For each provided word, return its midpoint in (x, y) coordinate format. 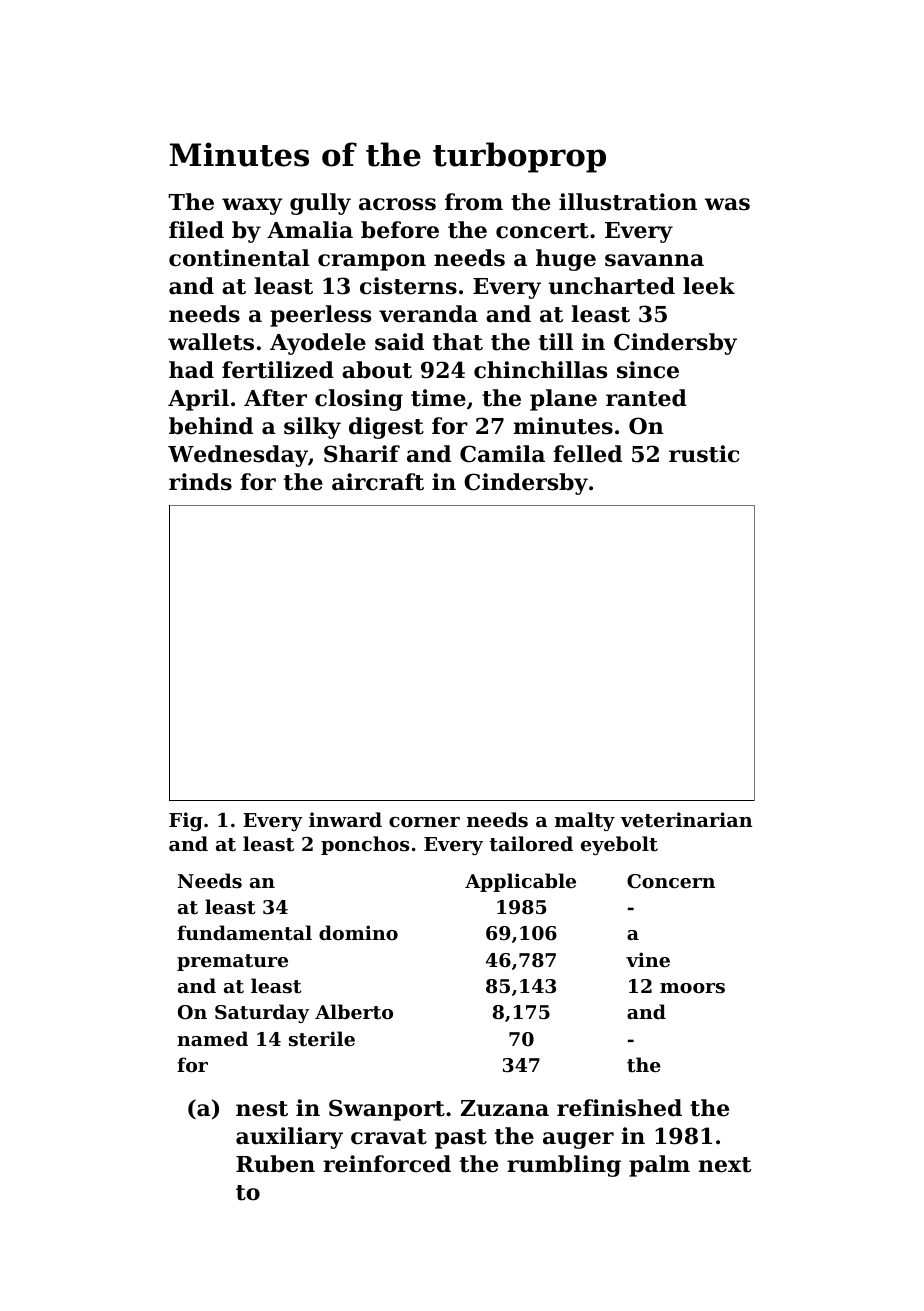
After (275, 398)
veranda (428, 314)
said (399, 342)
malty (585, 821)
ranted (646, 398)
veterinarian (686, 820)
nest (262, 1109)
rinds (200, 482)
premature (232, 962)
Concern (671, 881)
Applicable (520, 882)
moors (692, 988)
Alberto (354, 1012)
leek (709, 286)
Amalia (310, 230)
